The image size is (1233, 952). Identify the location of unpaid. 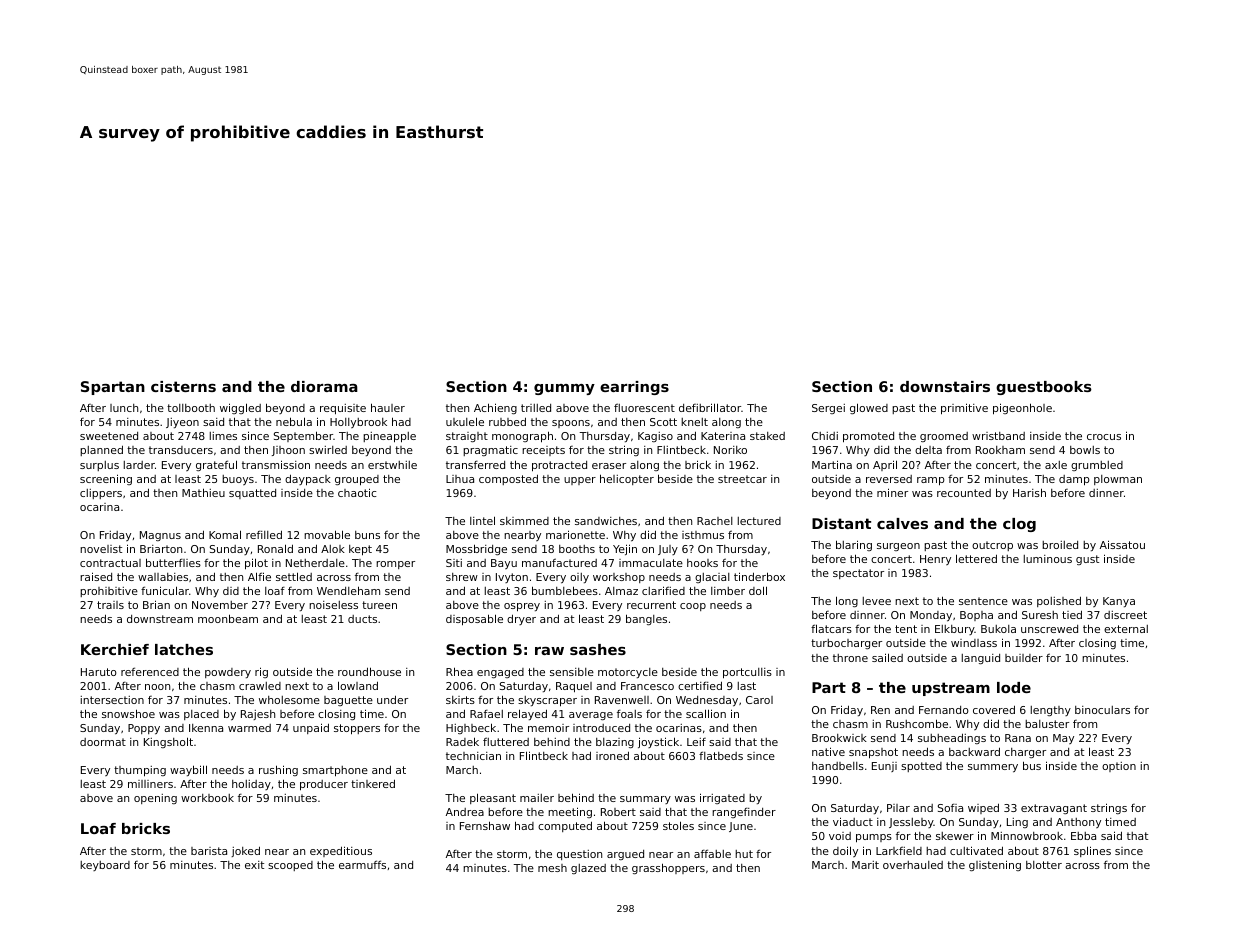
(311, 728).
